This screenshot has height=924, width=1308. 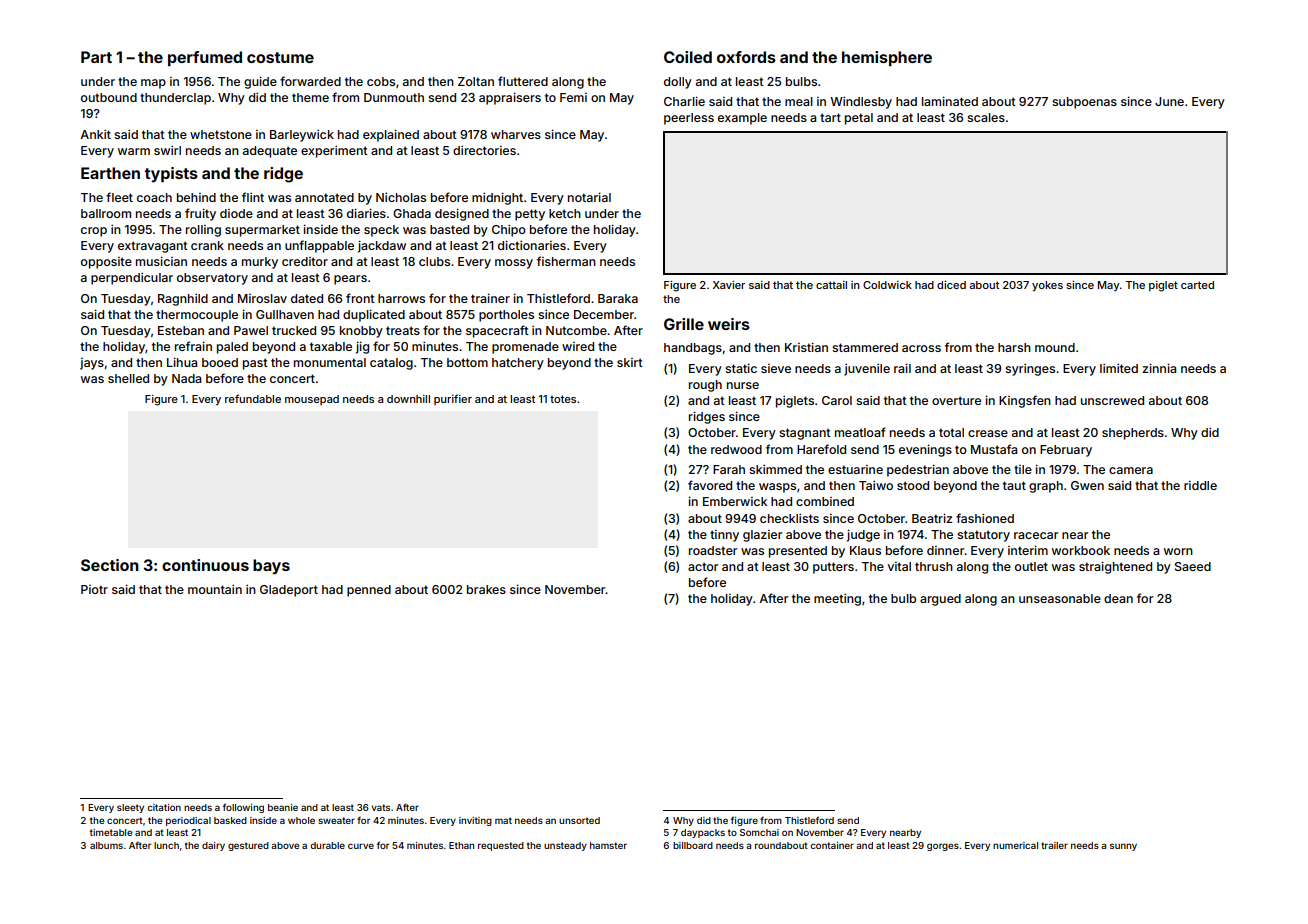 What do you see at coordinates (205, 58) in the screenshot?
I see `perfumed` at bounding box center [205, 58].
